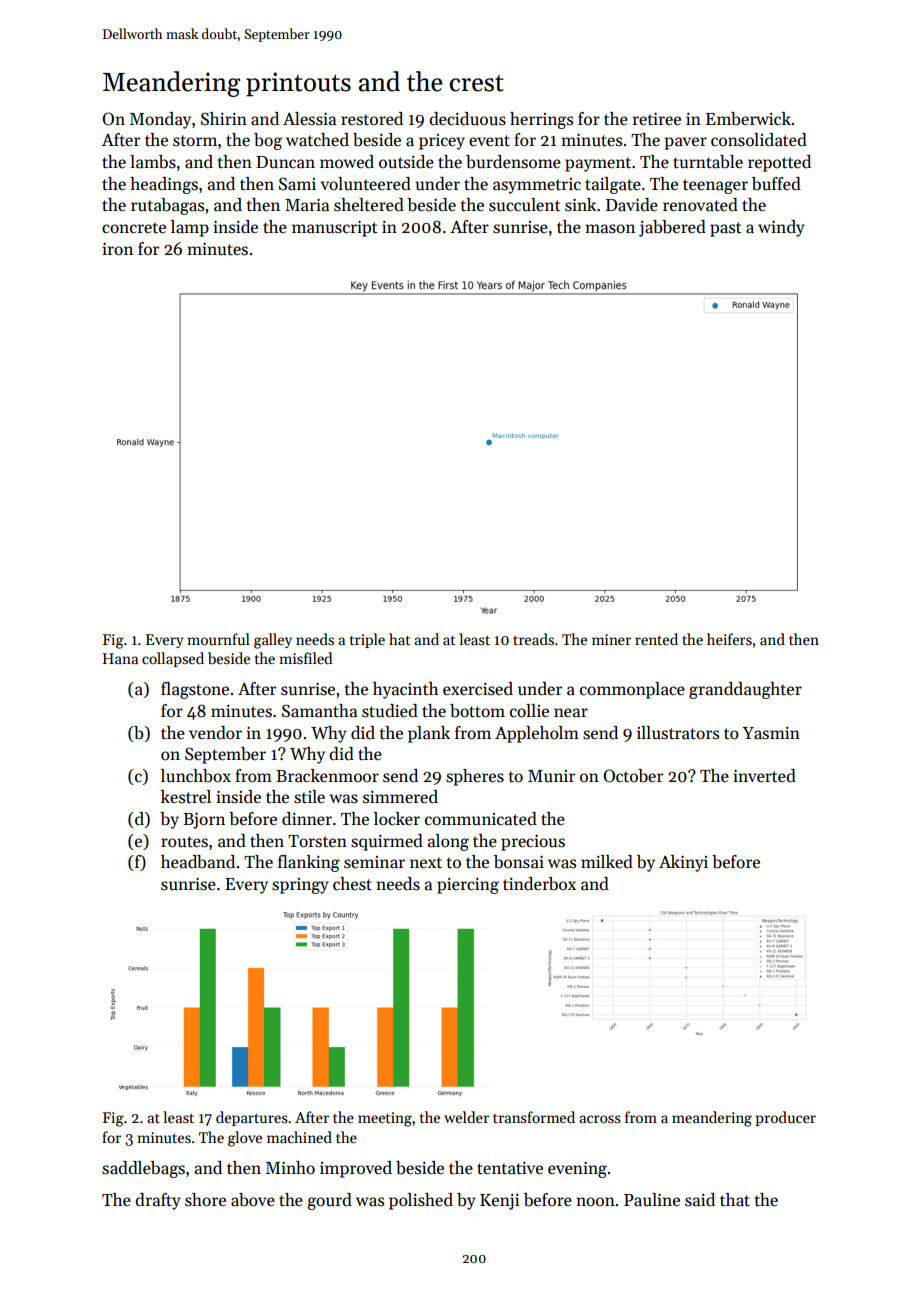  Describe the element at coordinates (776, 184) in the page. I see `buffed` at that location.
